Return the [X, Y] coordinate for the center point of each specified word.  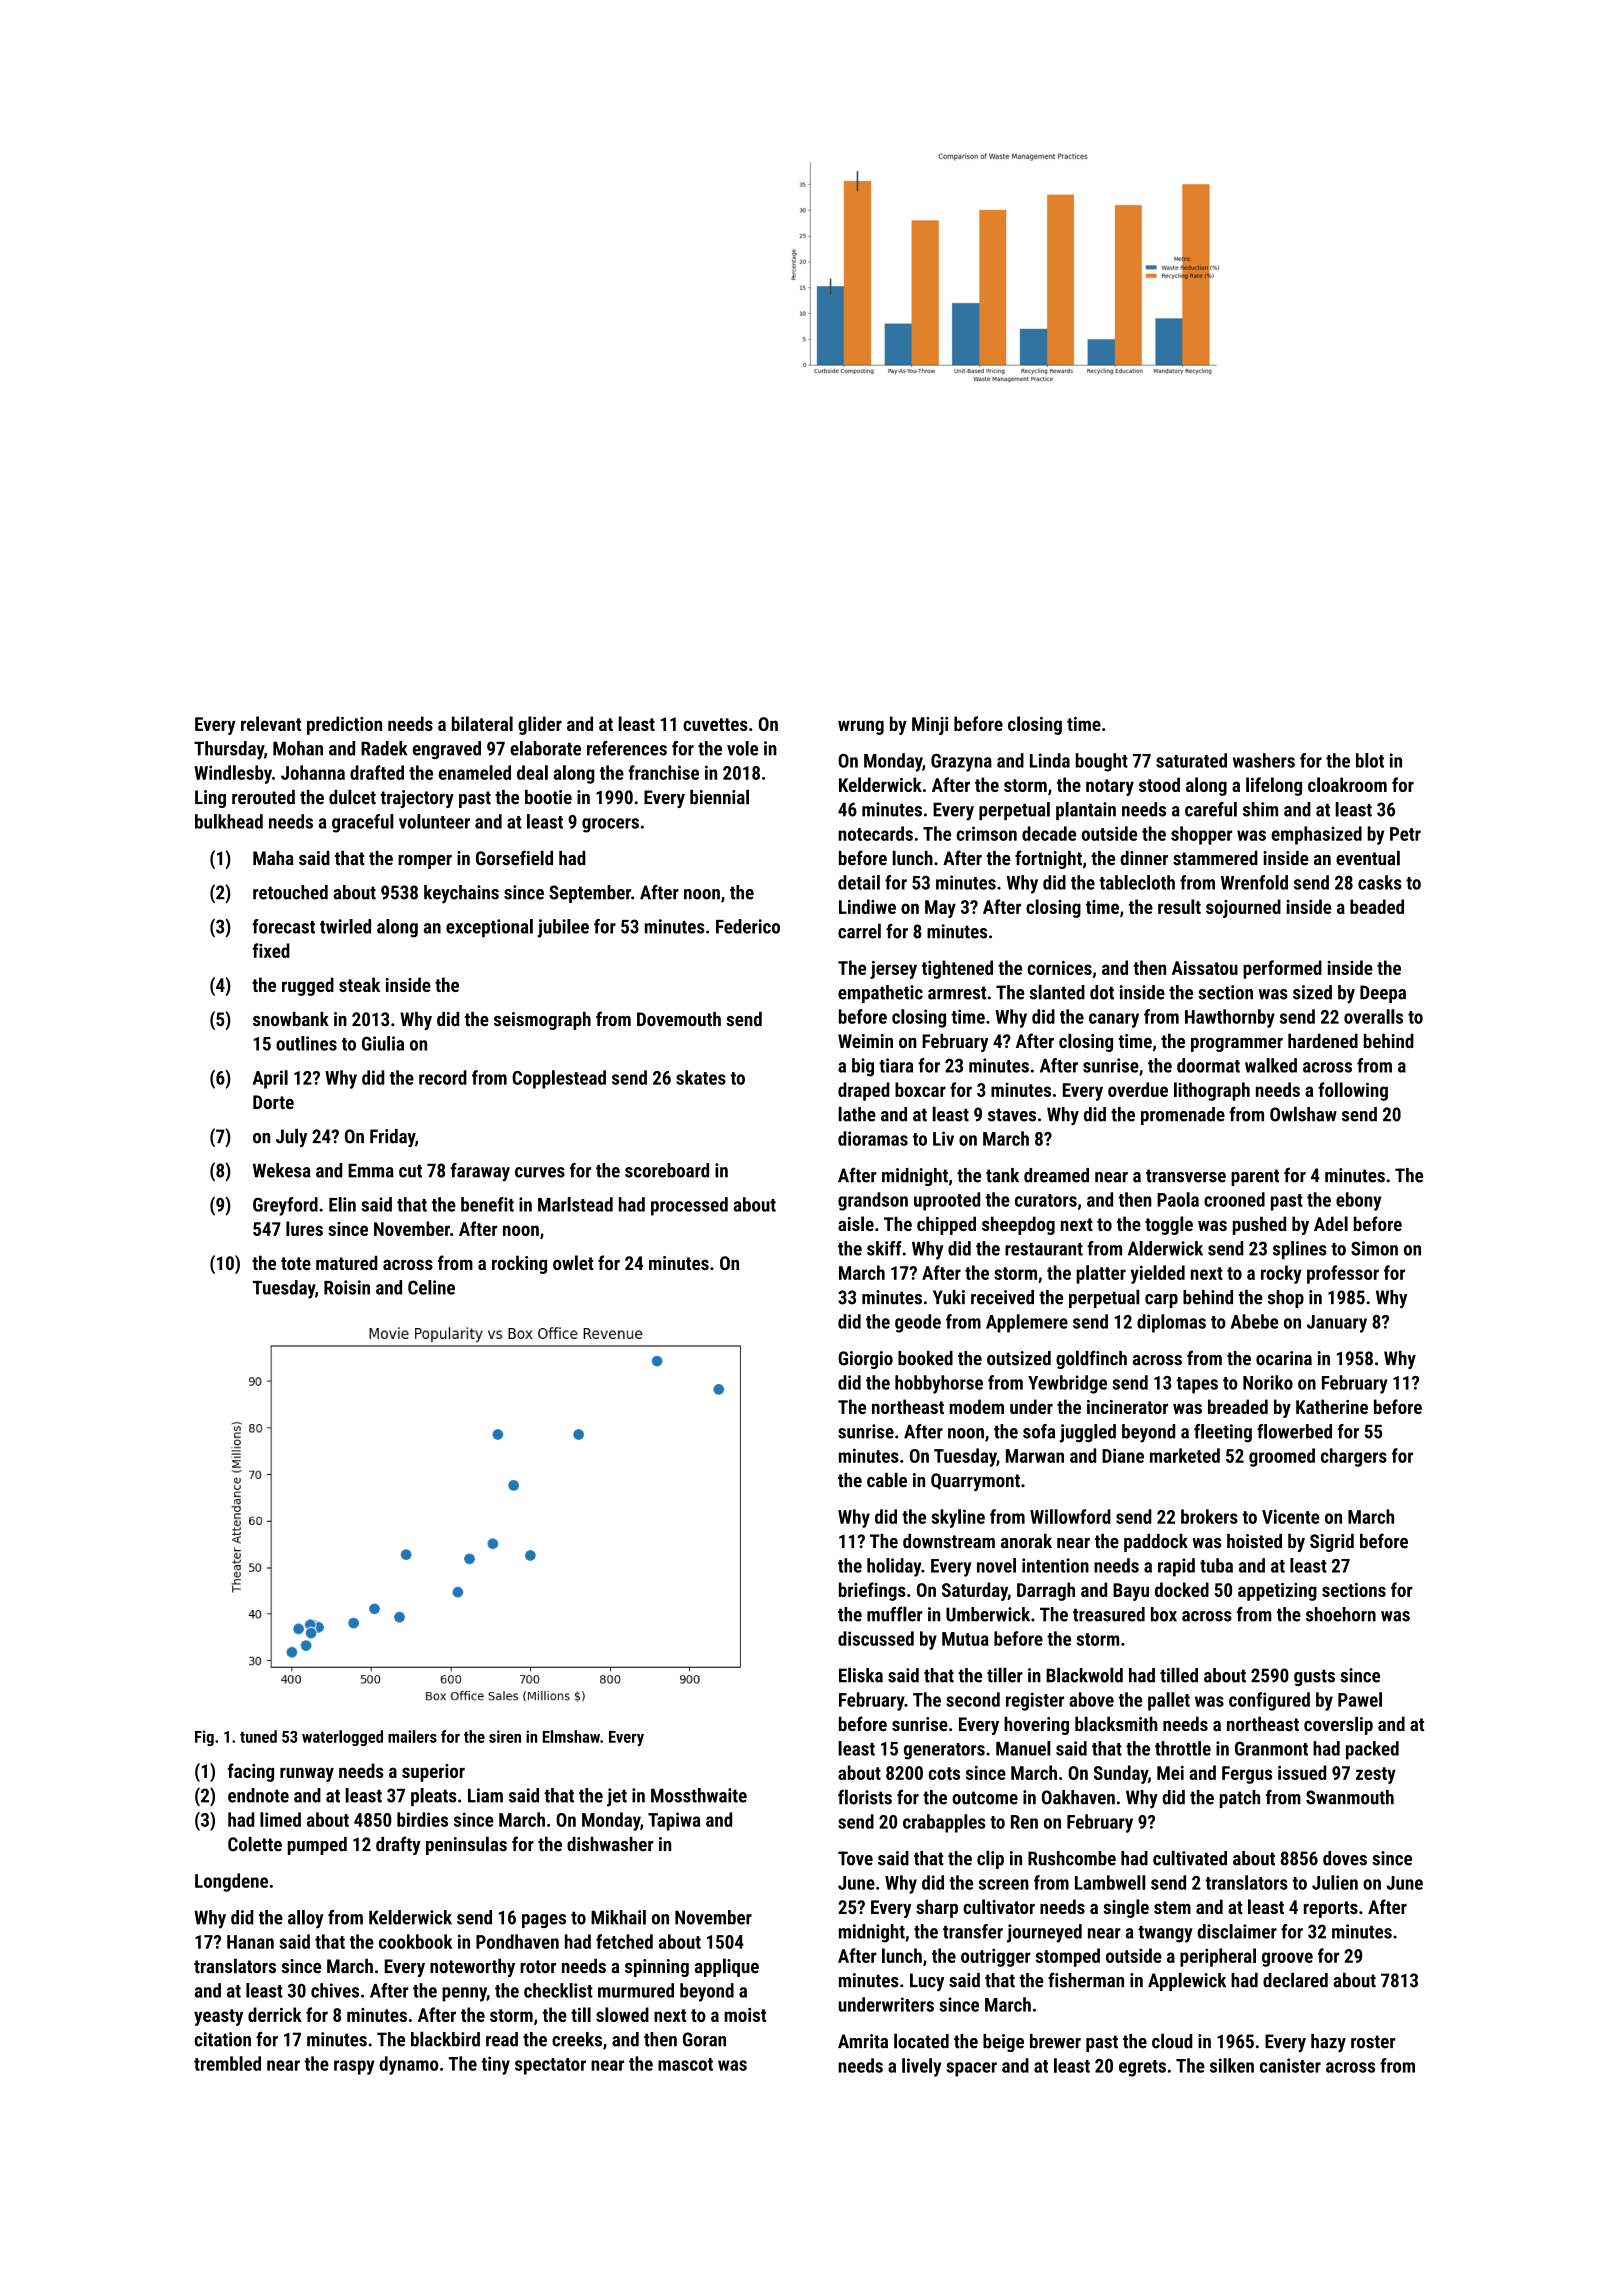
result [1179, 906]
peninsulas [466, 1845]
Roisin [347, 1287]
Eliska [861, 1675]
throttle [1183, 1748]
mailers [412, 1736]
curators [1046, 1200]
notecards [875, 833]
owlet [573, 1262]
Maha [273, 858]
